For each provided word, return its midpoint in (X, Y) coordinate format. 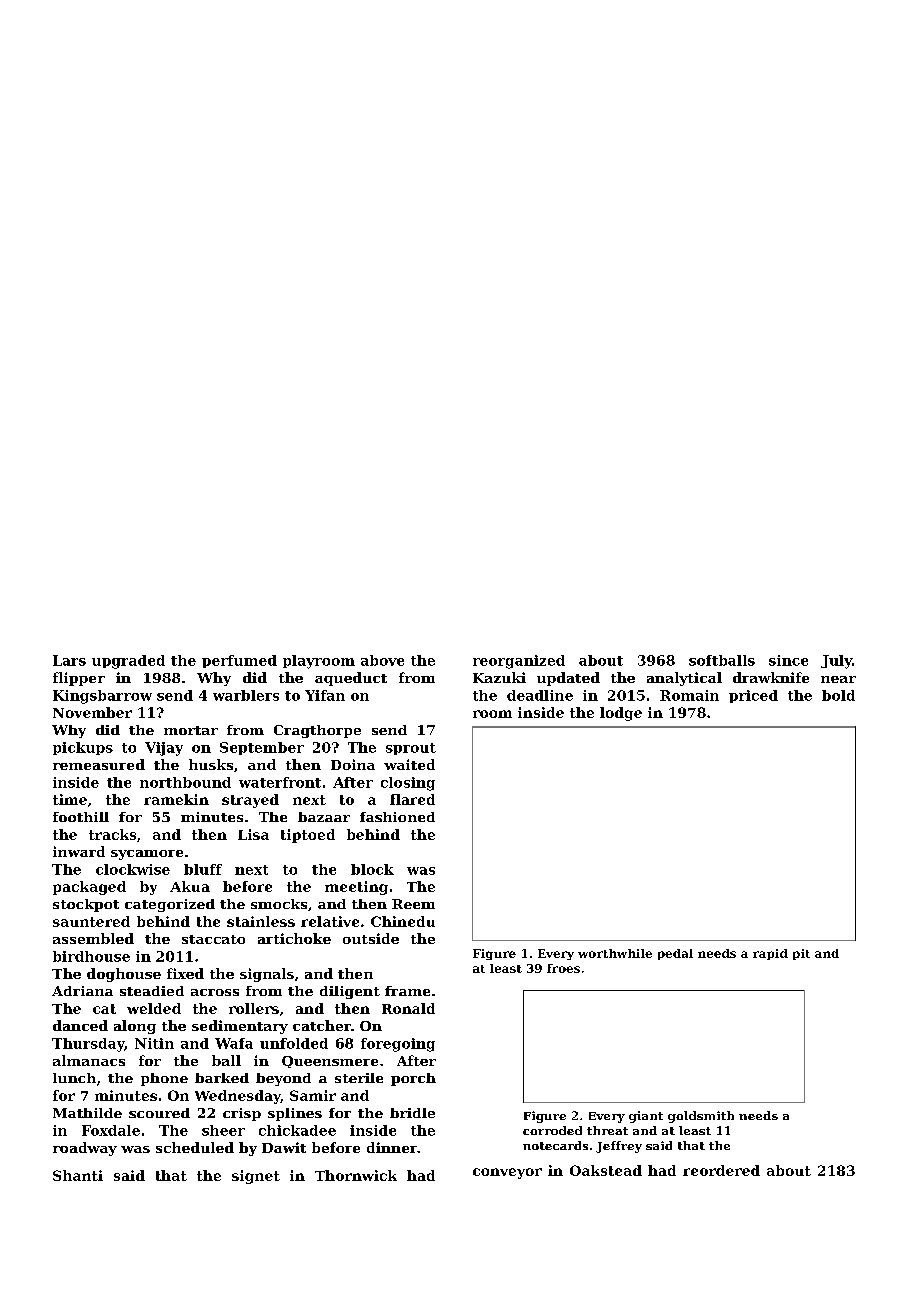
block (372, 869)
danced (80, 1025)
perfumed (239, 661)
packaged (89, 888)
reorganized (519, 662)
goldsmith (701, 1117)
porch (413, 1079)
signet (256, 1177)
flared (412, 799)
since (788, 660)
